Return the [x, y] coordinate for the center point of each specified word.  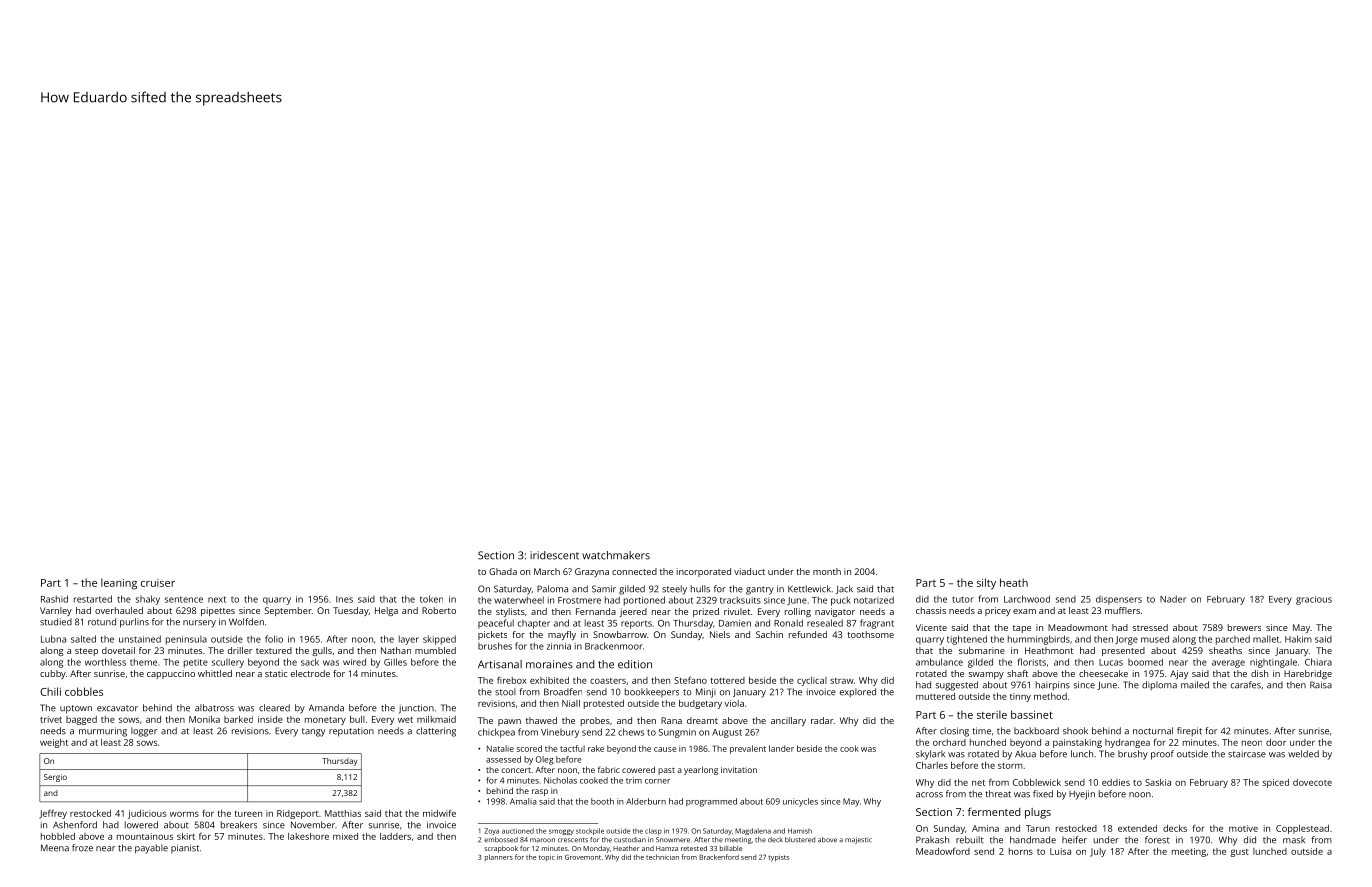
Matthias [343, 813]
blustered [800, 840]
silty [986, 584]
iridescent [554, 555]
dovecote [1312, 782]
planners [499, 857]
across [929, 795]
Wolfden [246, 622]
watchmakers [616, 555]
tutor [963, 599]
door [1276, 742]
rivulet [737, 611]
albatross [214, 708]
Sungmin [677, 733]
